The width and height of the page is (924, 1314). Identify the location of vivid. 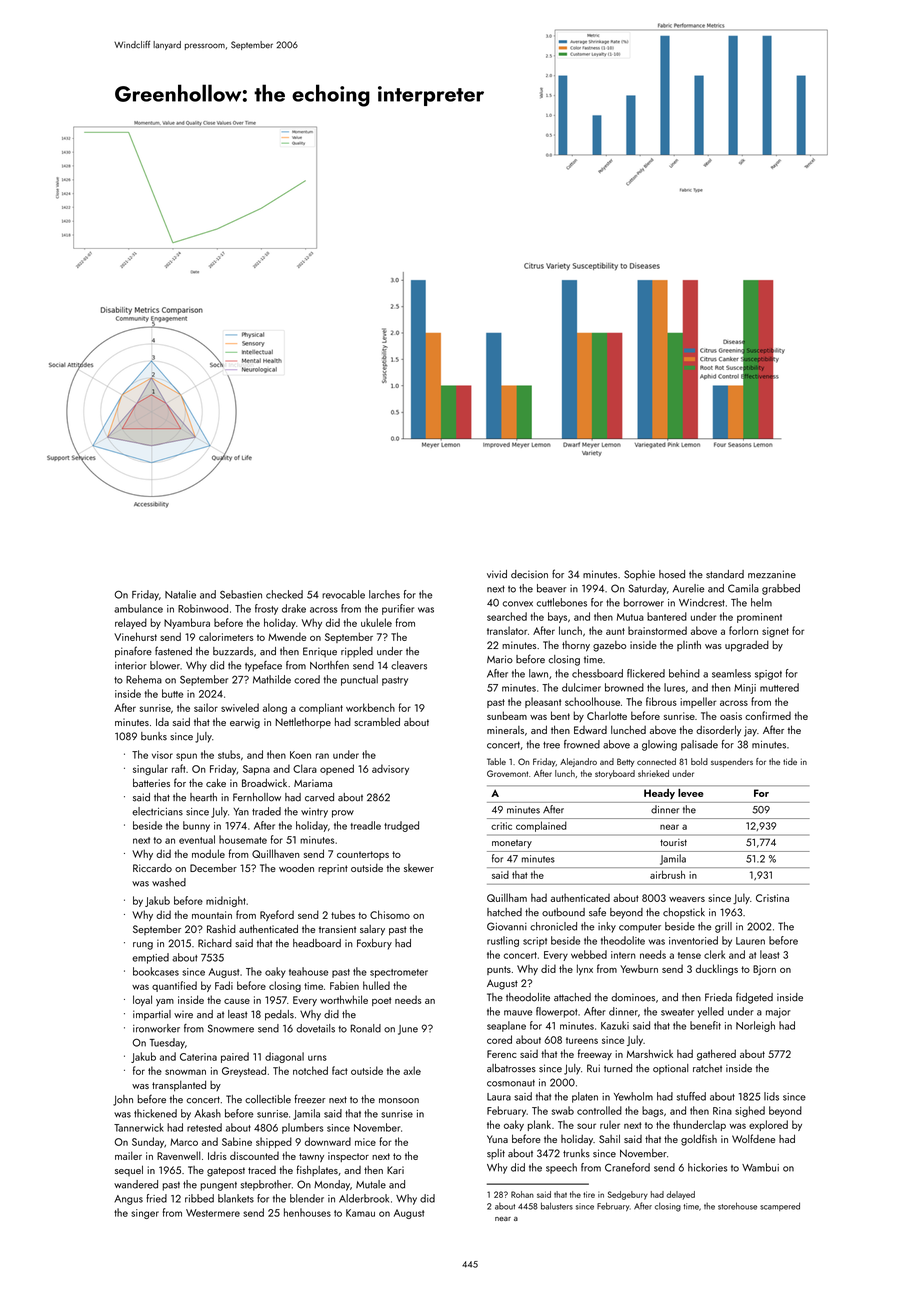
(497, 574).
